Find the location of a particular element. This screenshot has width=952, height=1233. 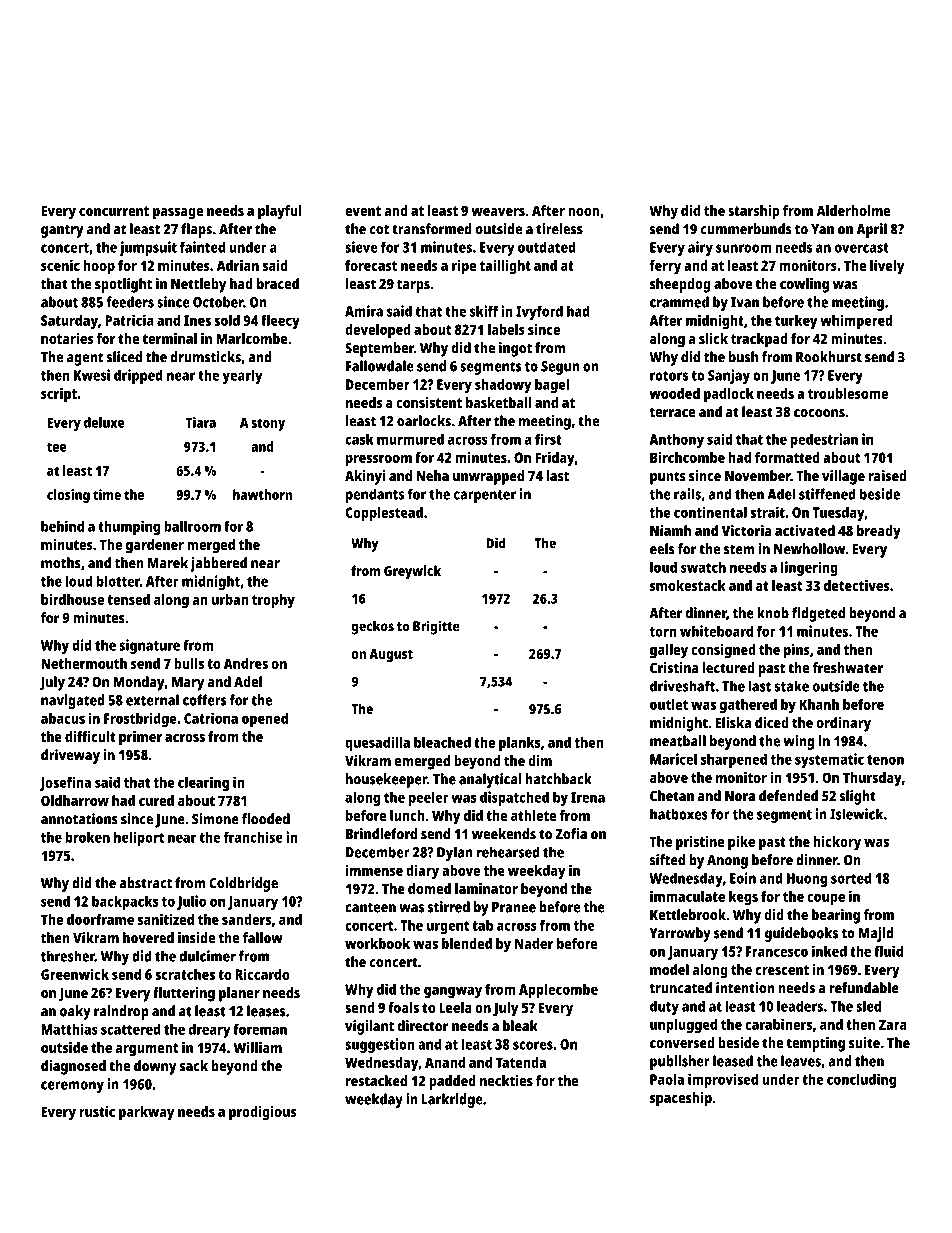

padlock is located at coordinates (729, 395).
